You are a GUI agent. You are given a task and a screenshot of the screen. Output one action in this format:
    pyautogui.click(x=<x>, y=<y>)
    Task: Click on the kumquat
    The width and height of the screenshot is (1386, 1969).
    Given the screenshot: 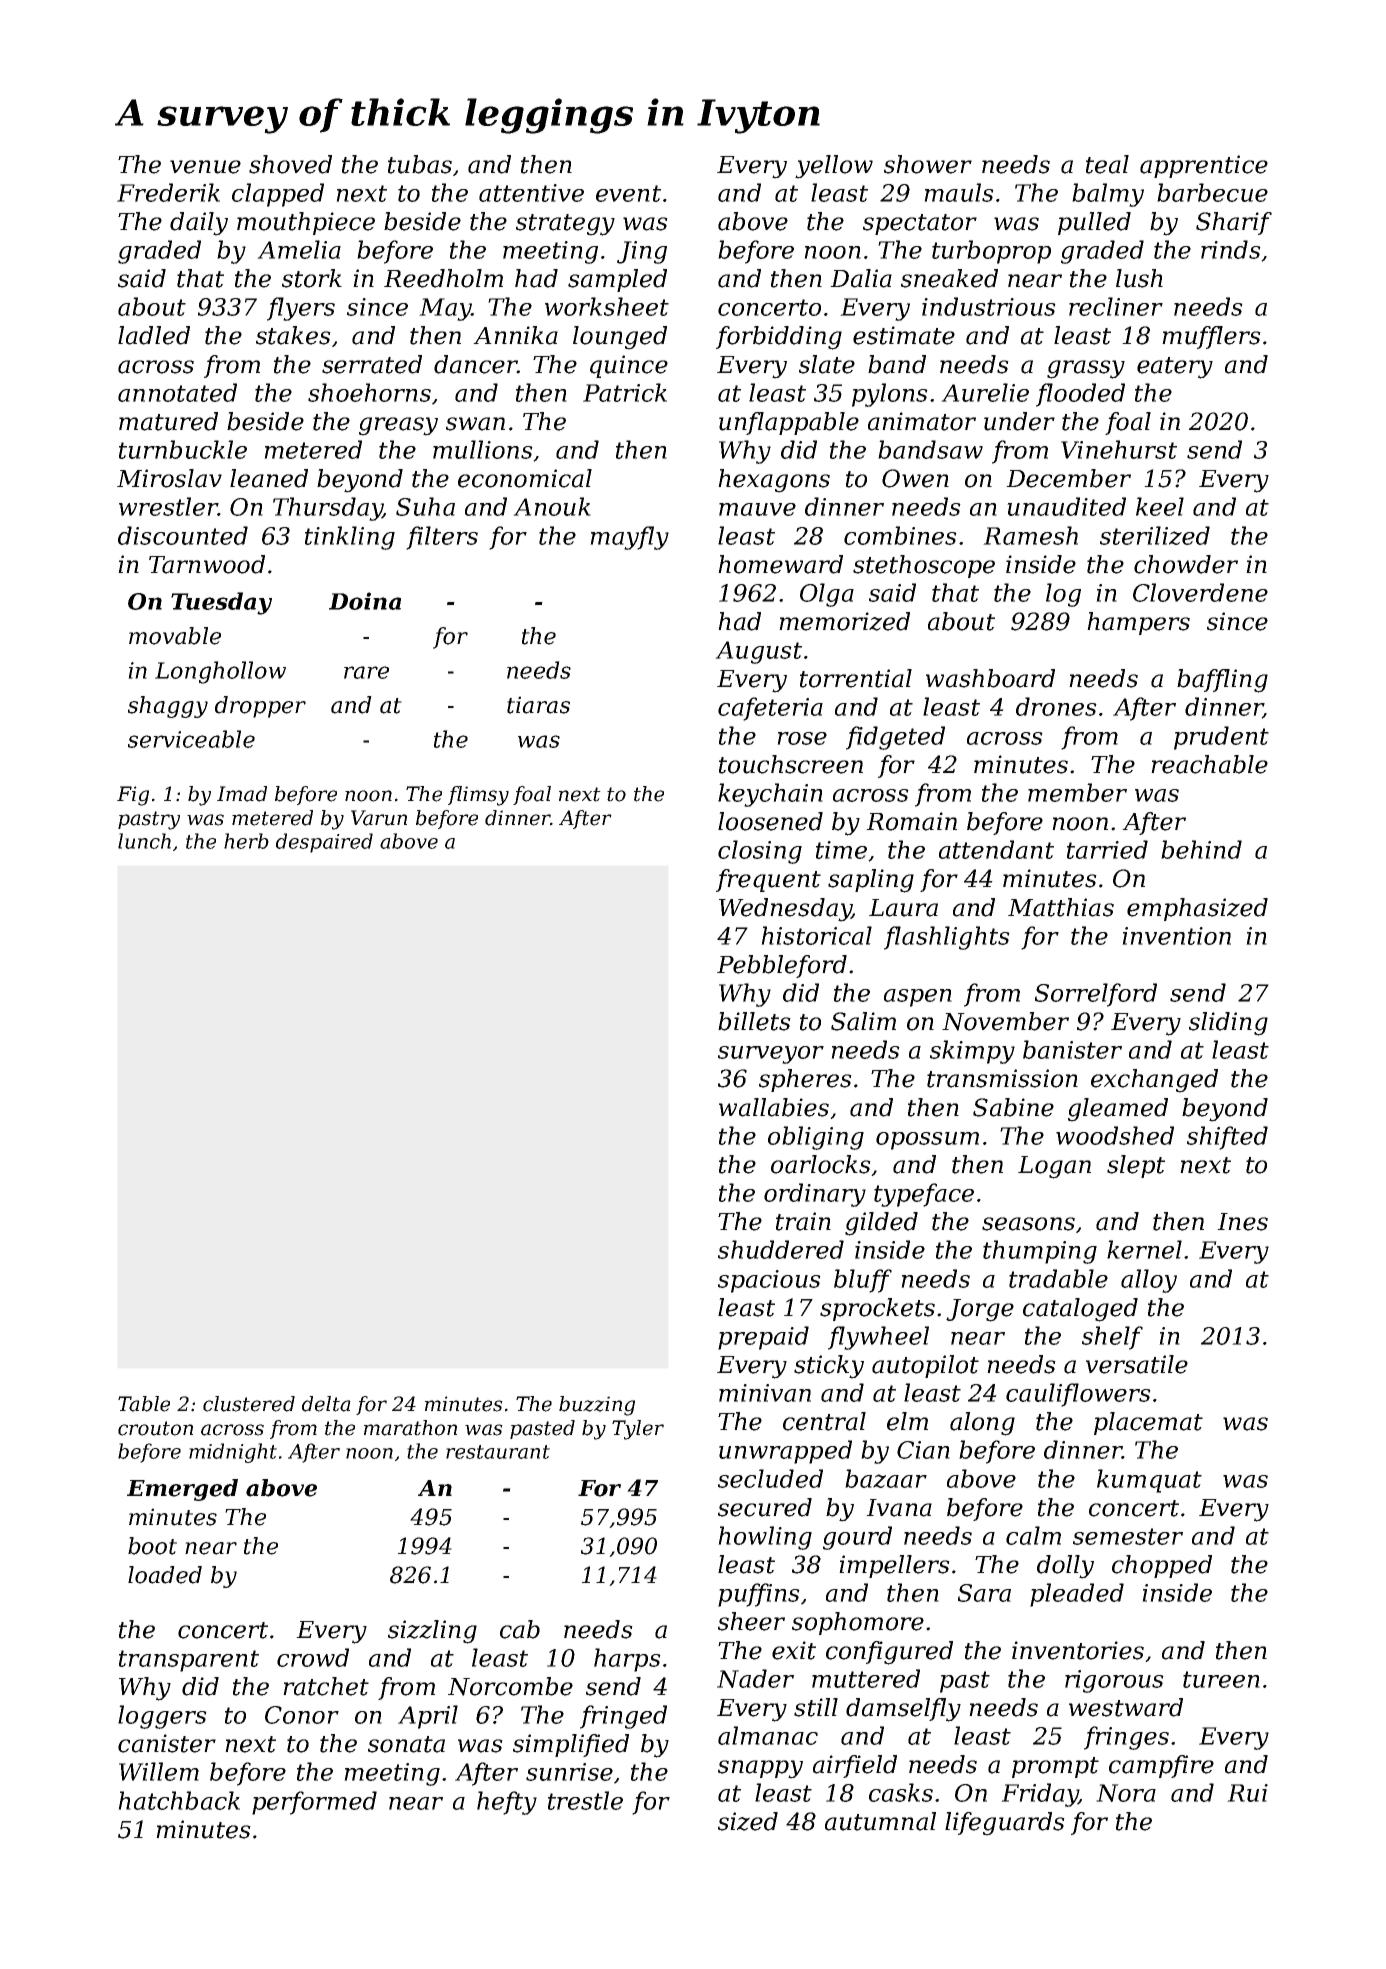 What is the action you would take?
    pyautogui.click(x=1149, y=1481)
